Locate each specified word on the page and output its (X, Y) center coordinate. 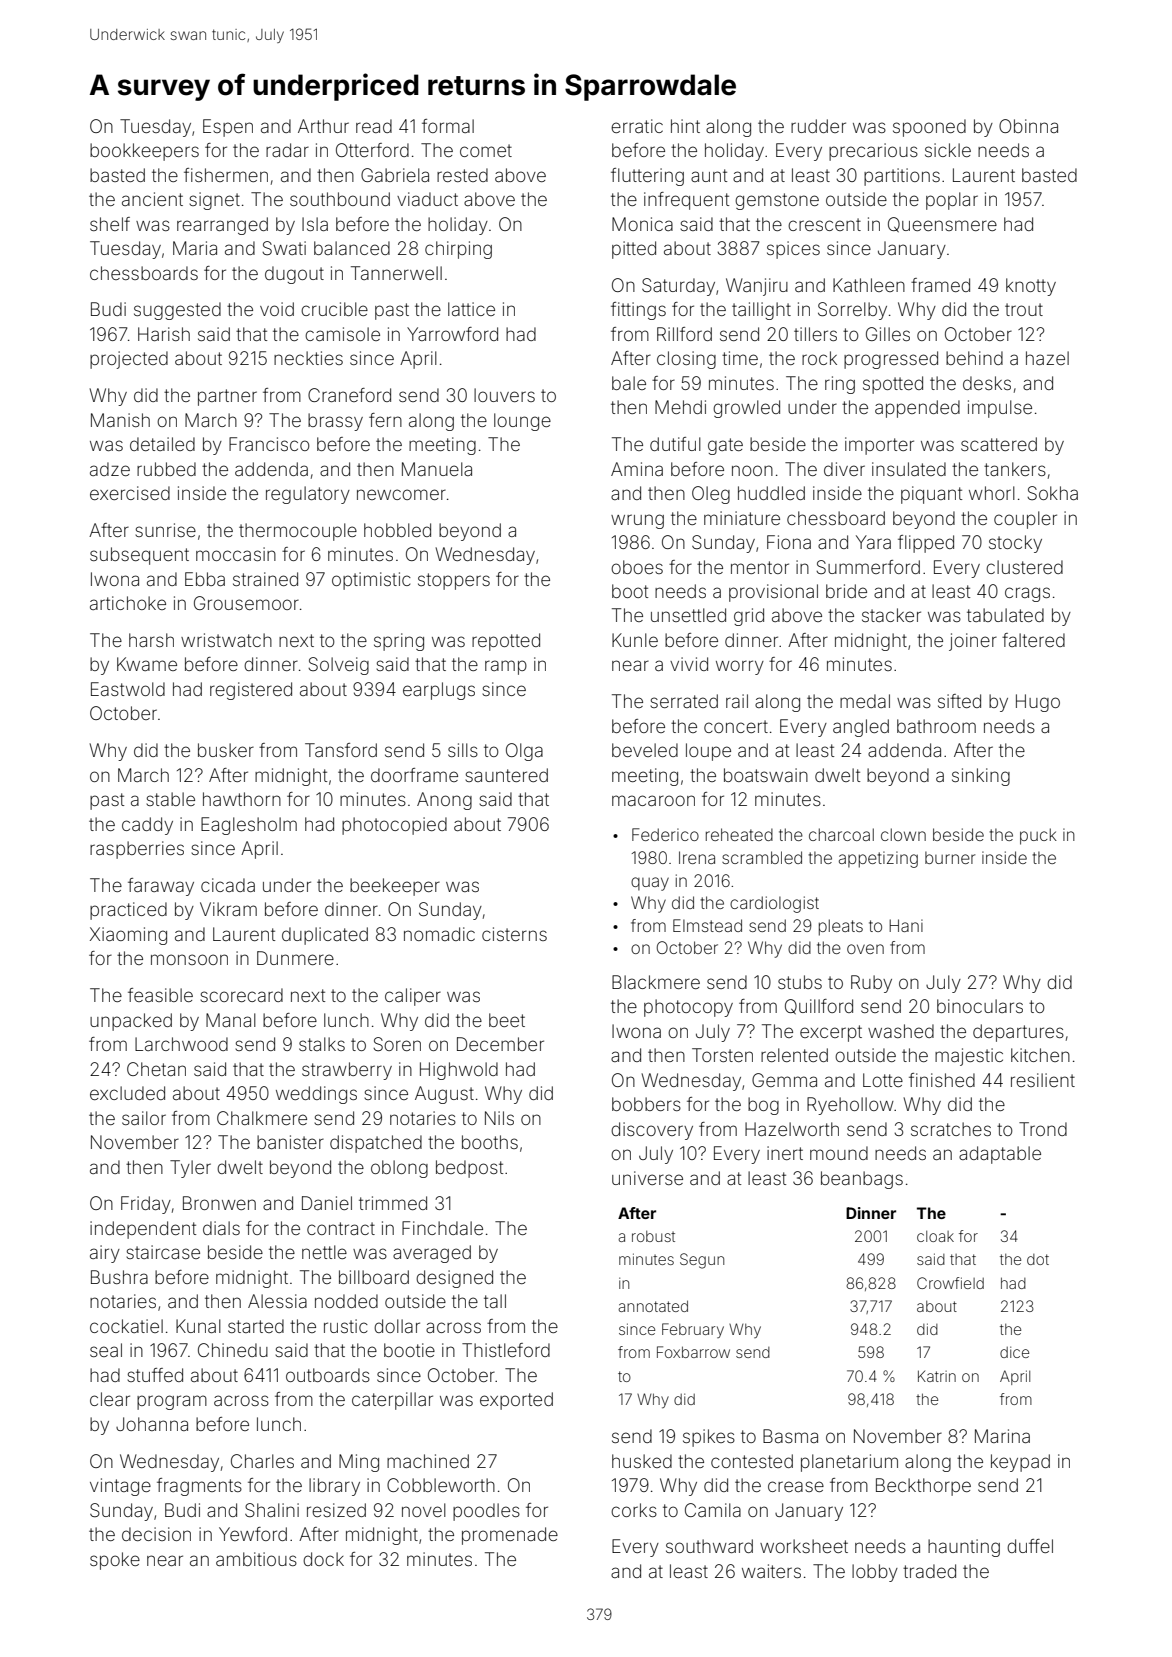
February (693, 1330)
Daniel (327, 1203)
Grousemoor (246, 603)
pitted (634, 250)
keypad (1020, 1463)
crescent (824, 224)
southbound (340, 199)
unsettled (688, 615)
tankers (1015, 469)
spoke (115, 1561)
